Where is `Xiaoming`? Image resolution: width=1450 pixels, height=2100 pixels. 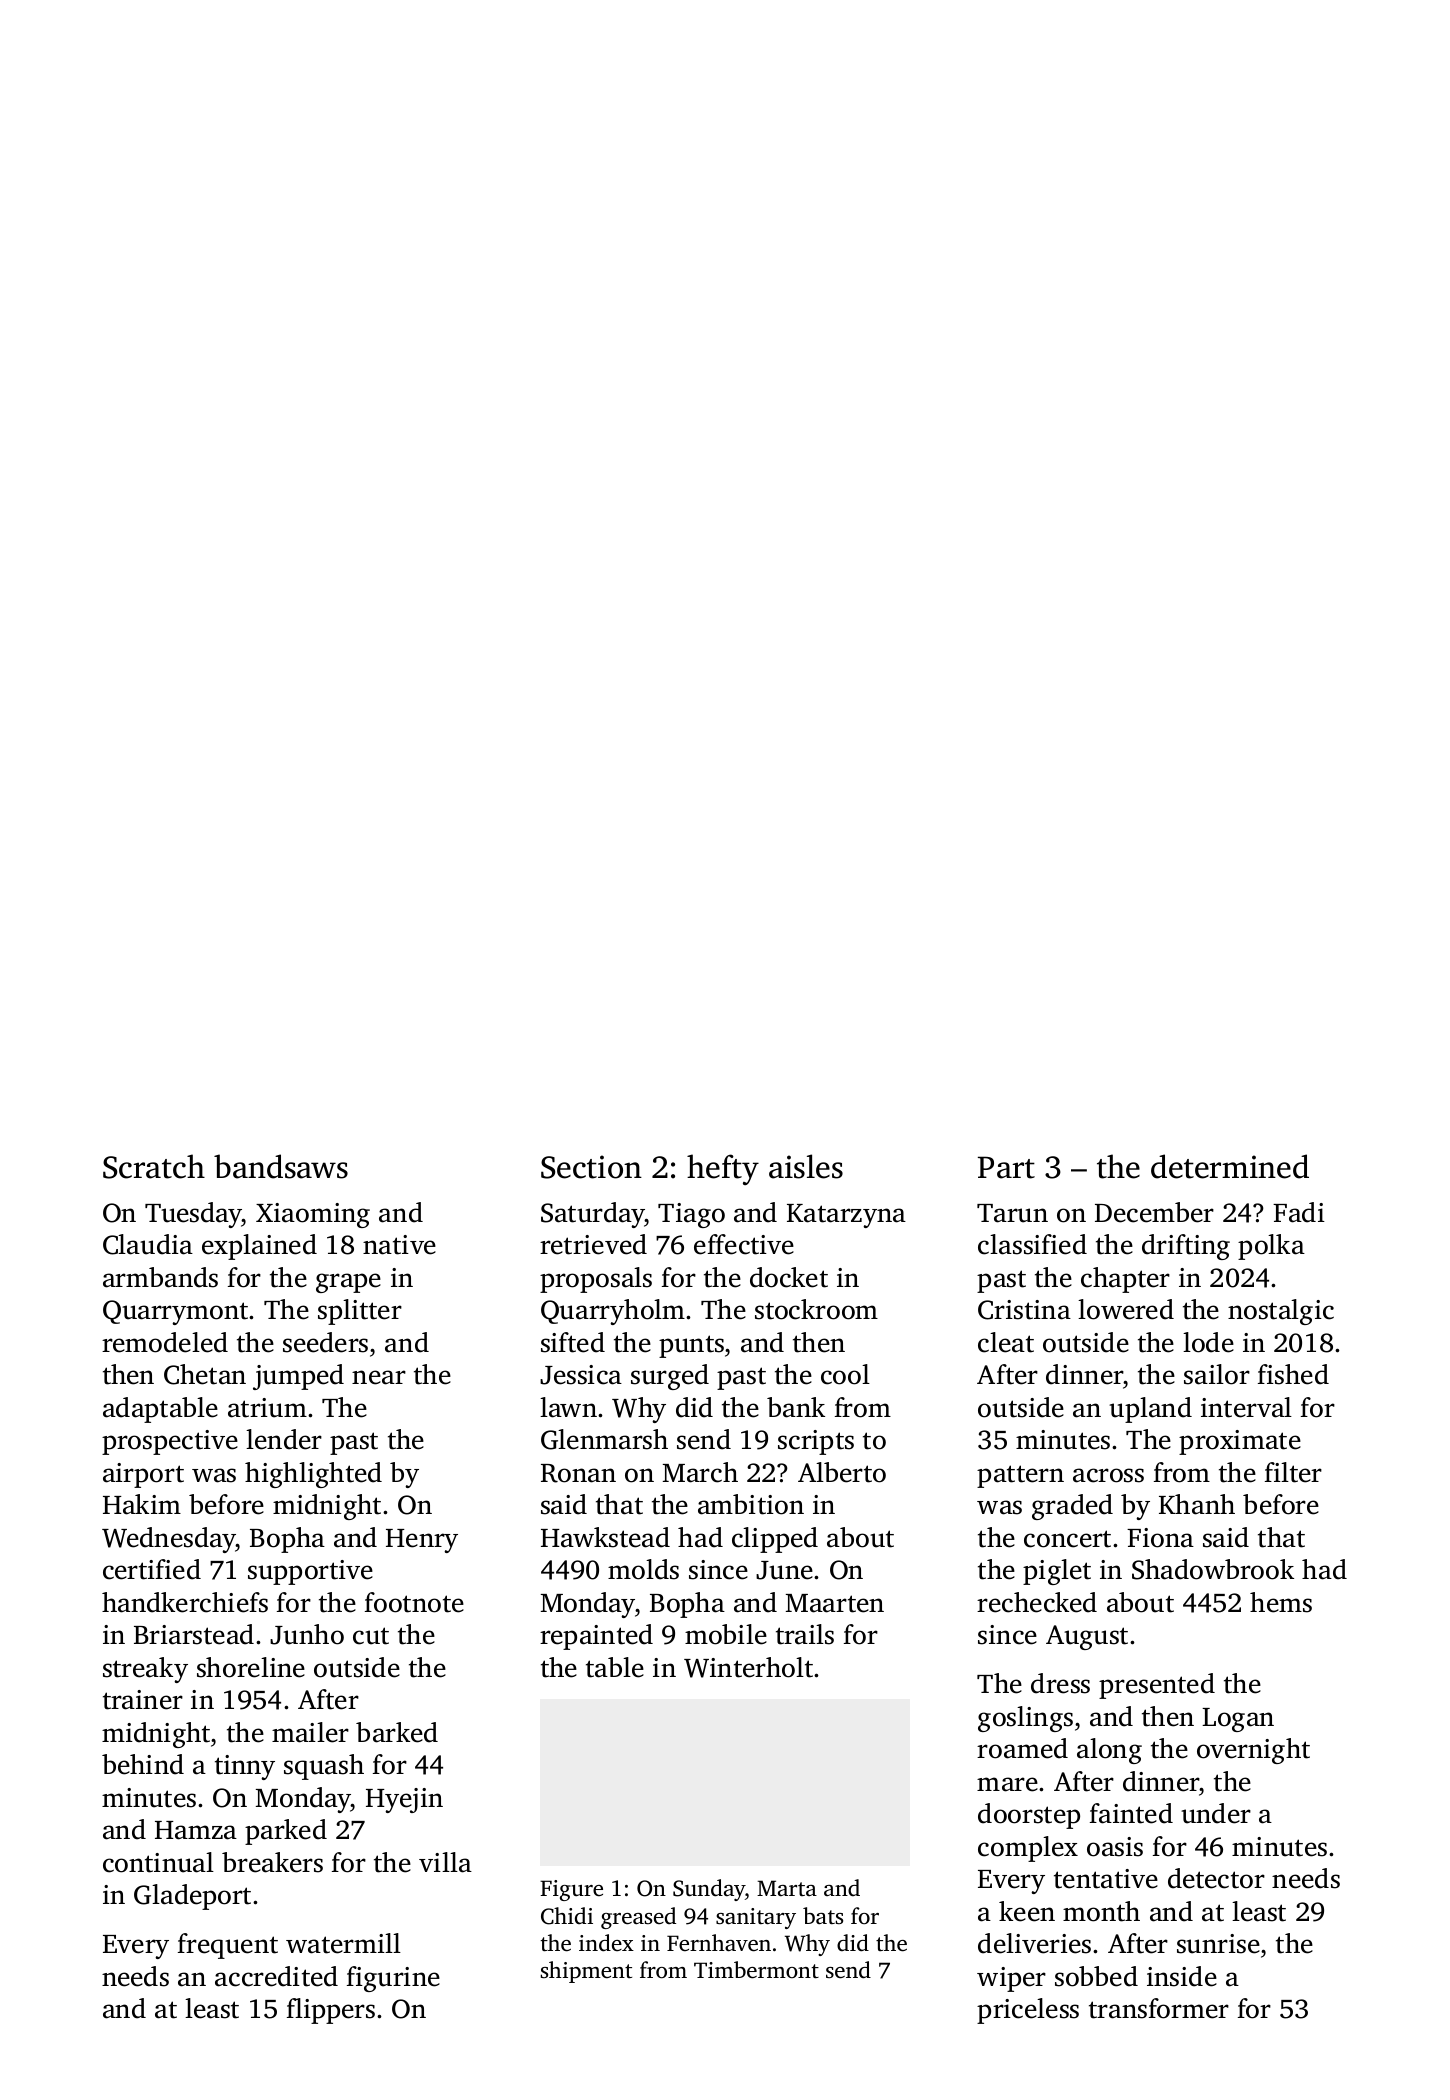
Xiaoming is located at coordinates (313, 1215).
